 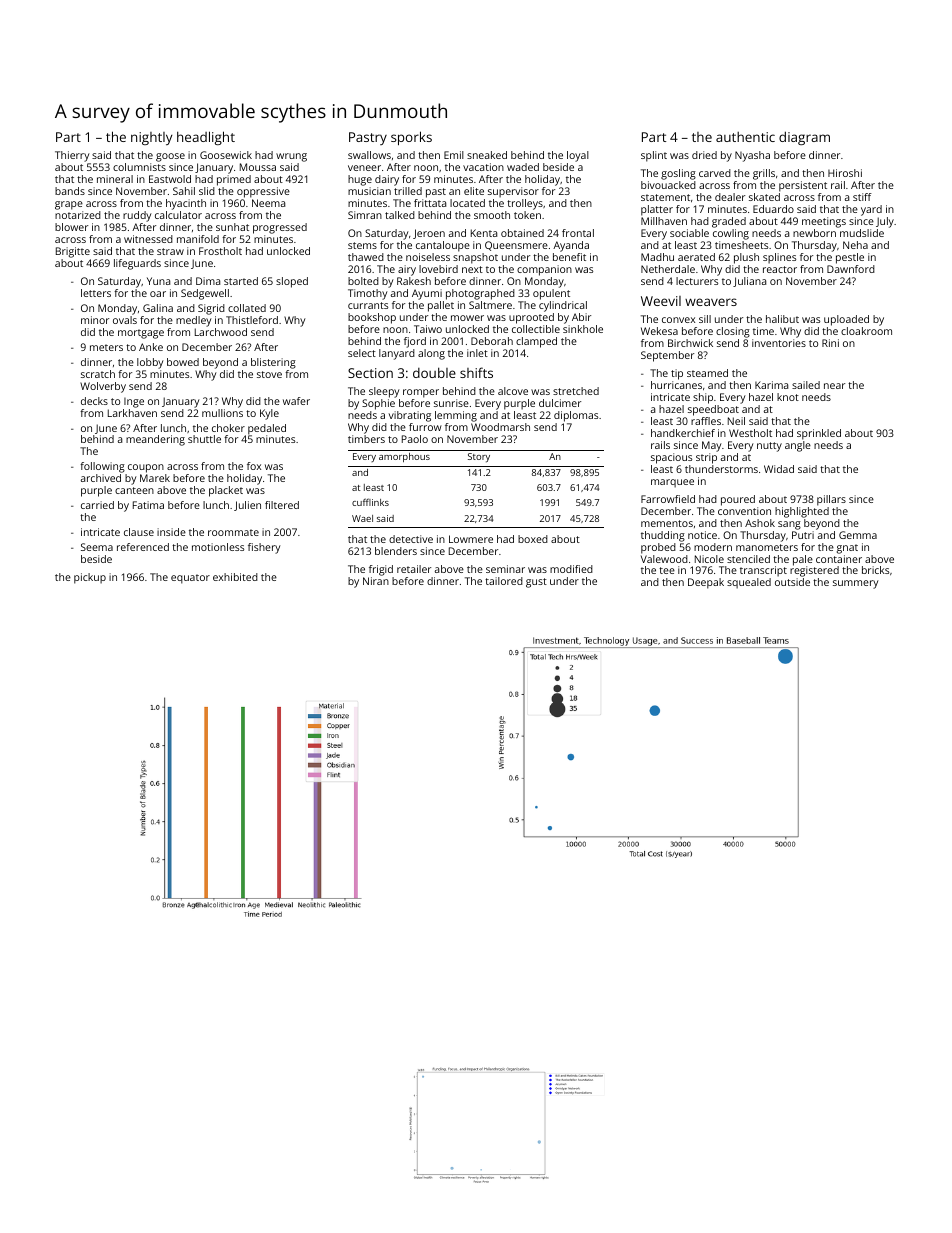 I want to click on letters, so click(x=96, y=293).
